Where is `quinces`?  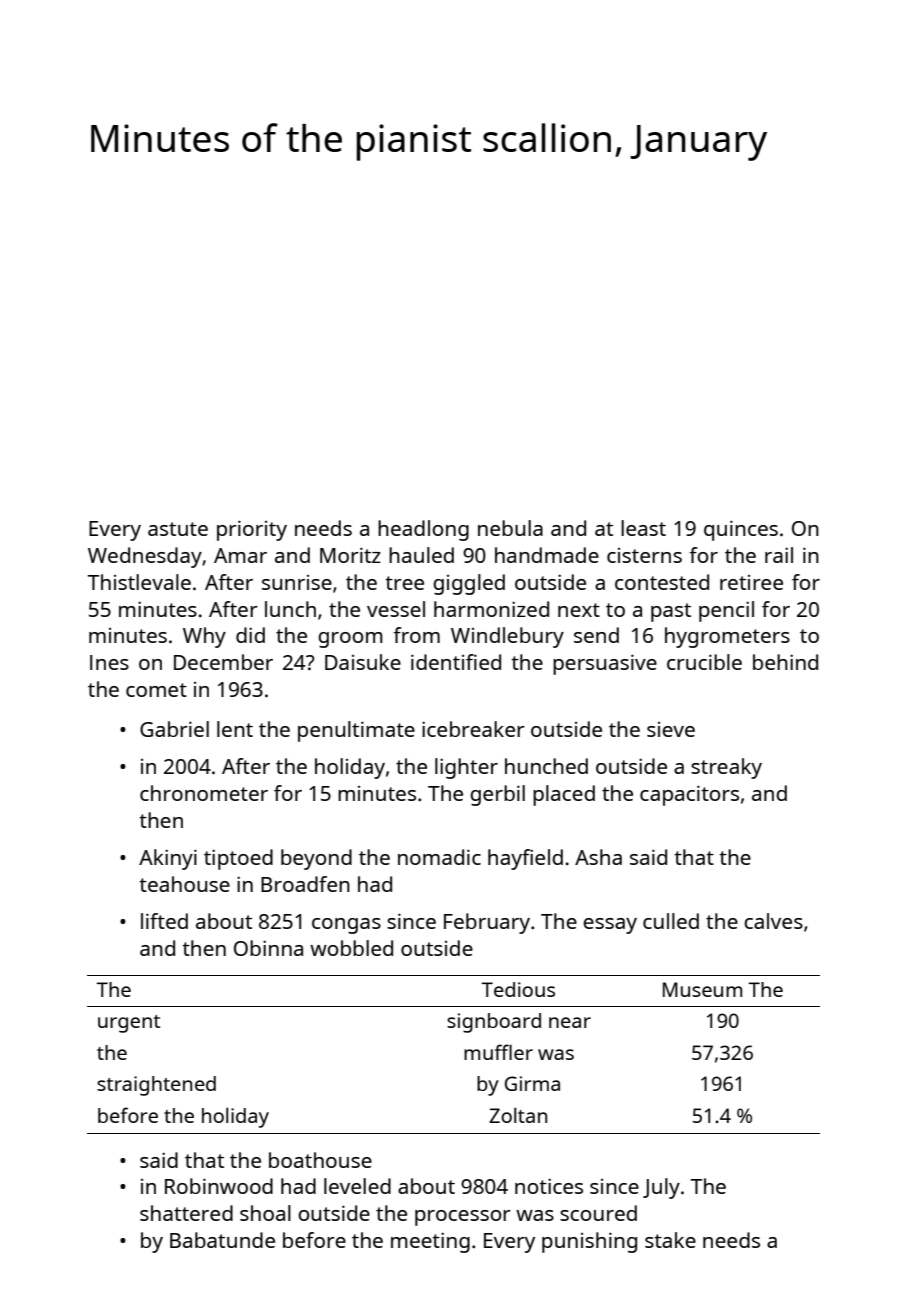
quinces is located at coordinates (741, 530).
